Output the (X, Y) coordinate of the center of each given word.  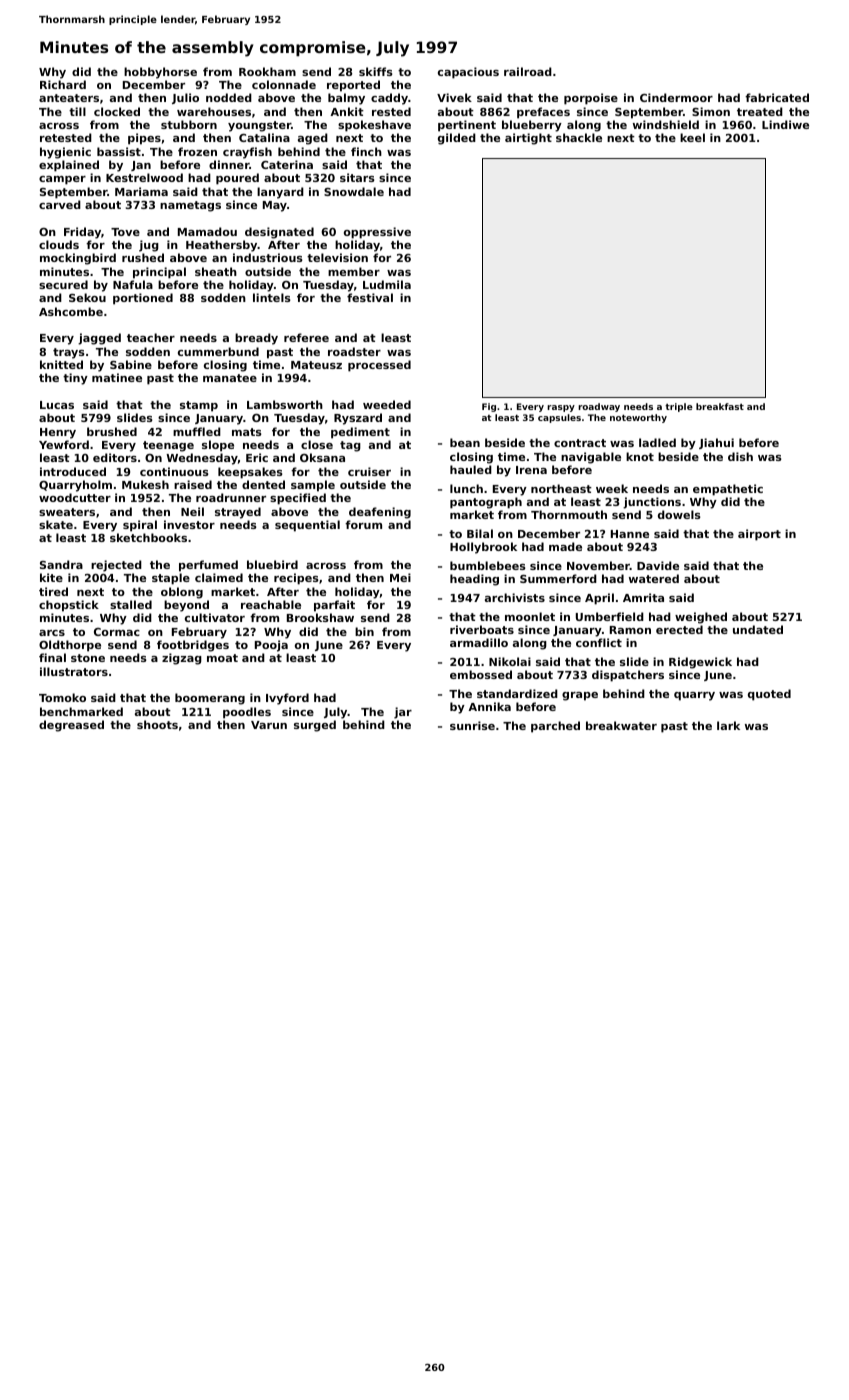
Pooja (271, 646)
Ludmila (387, 284)
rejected (116, 566)
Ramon (630, 630)
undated (758, 629)
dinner (229, 164)
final (52, 657)
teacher (151, 337)
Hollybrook (483, 548)
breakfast (720, 406)
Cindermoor (676, 97)
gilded (457, 139)
